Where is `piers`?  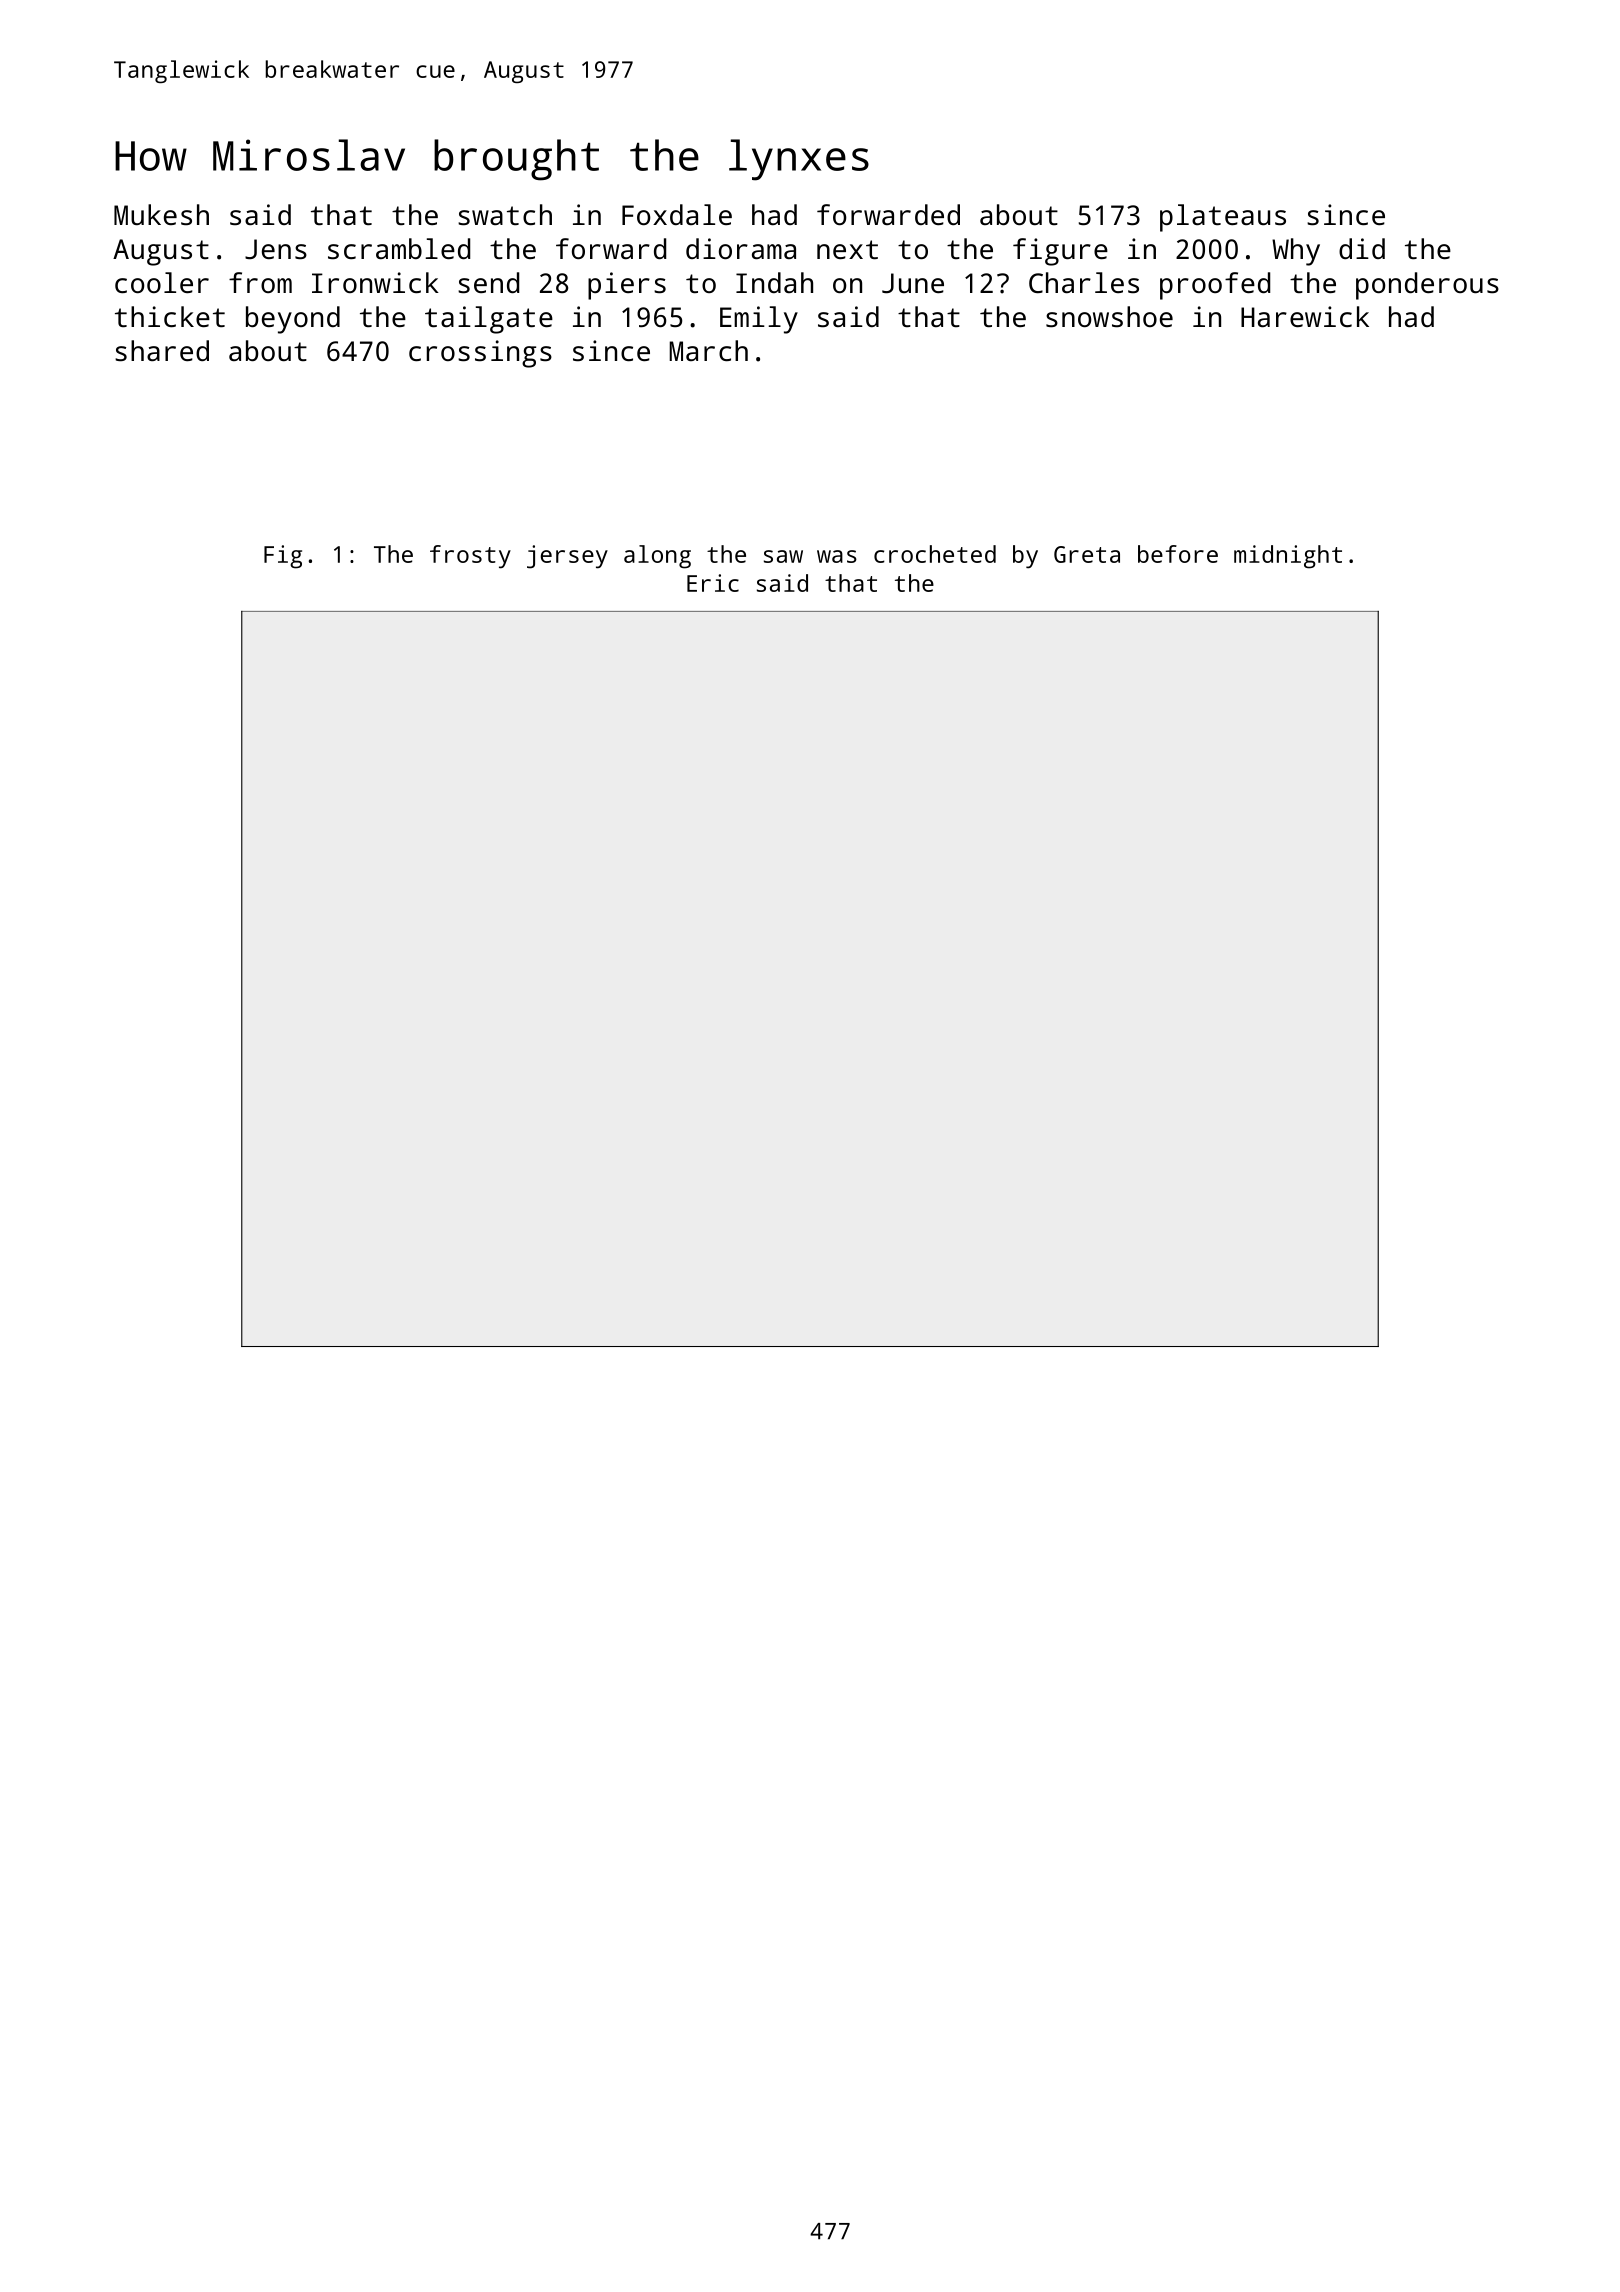 piers is located at coordinates (627, 286).
